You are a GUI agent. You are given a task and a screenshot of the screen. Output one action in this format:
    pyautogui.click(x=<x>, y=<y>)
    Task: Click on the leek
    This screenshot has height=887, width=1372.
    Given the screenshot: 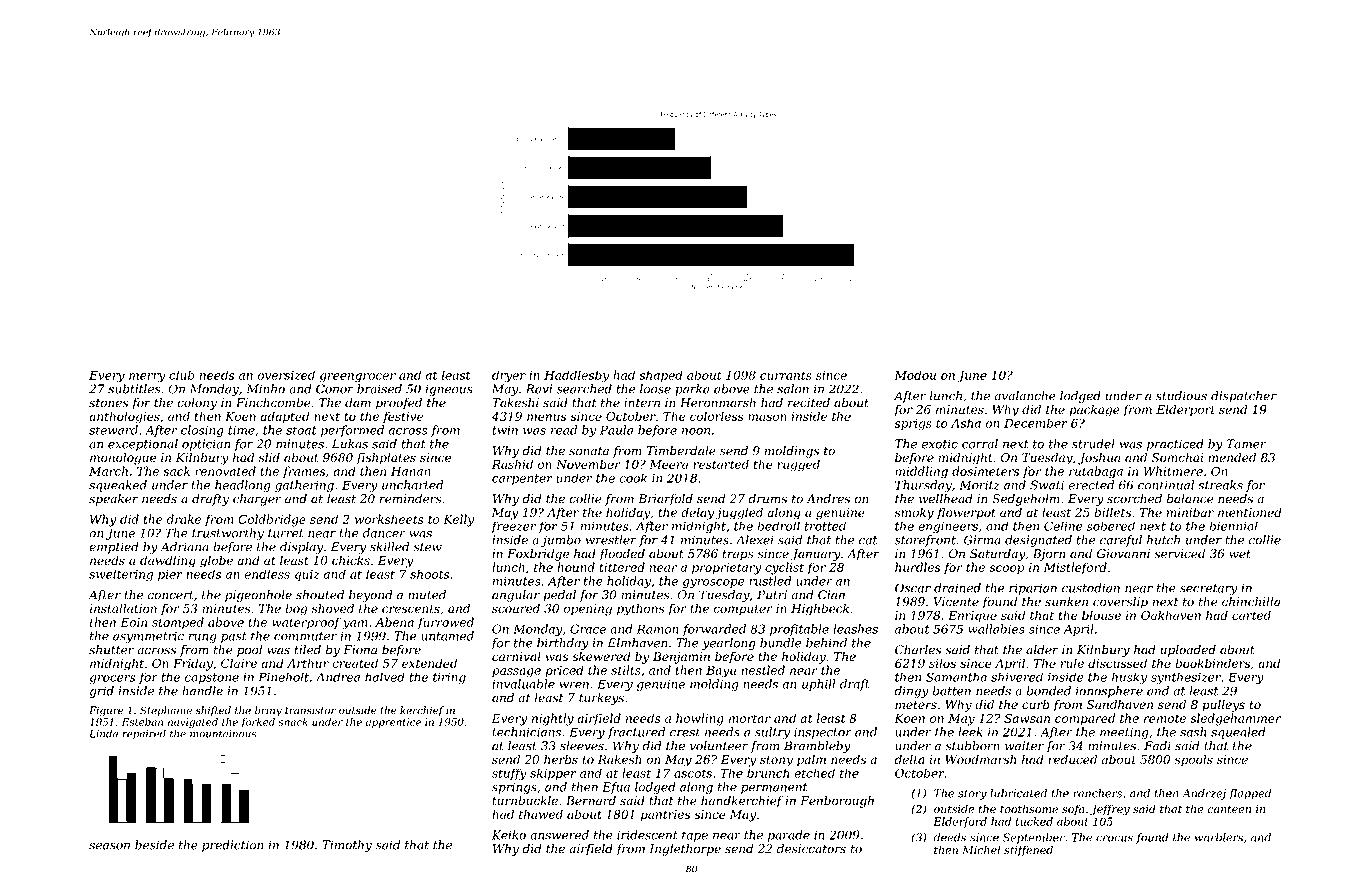 What is the action you would take?
    pyautogui.click(x=970, y=732)
